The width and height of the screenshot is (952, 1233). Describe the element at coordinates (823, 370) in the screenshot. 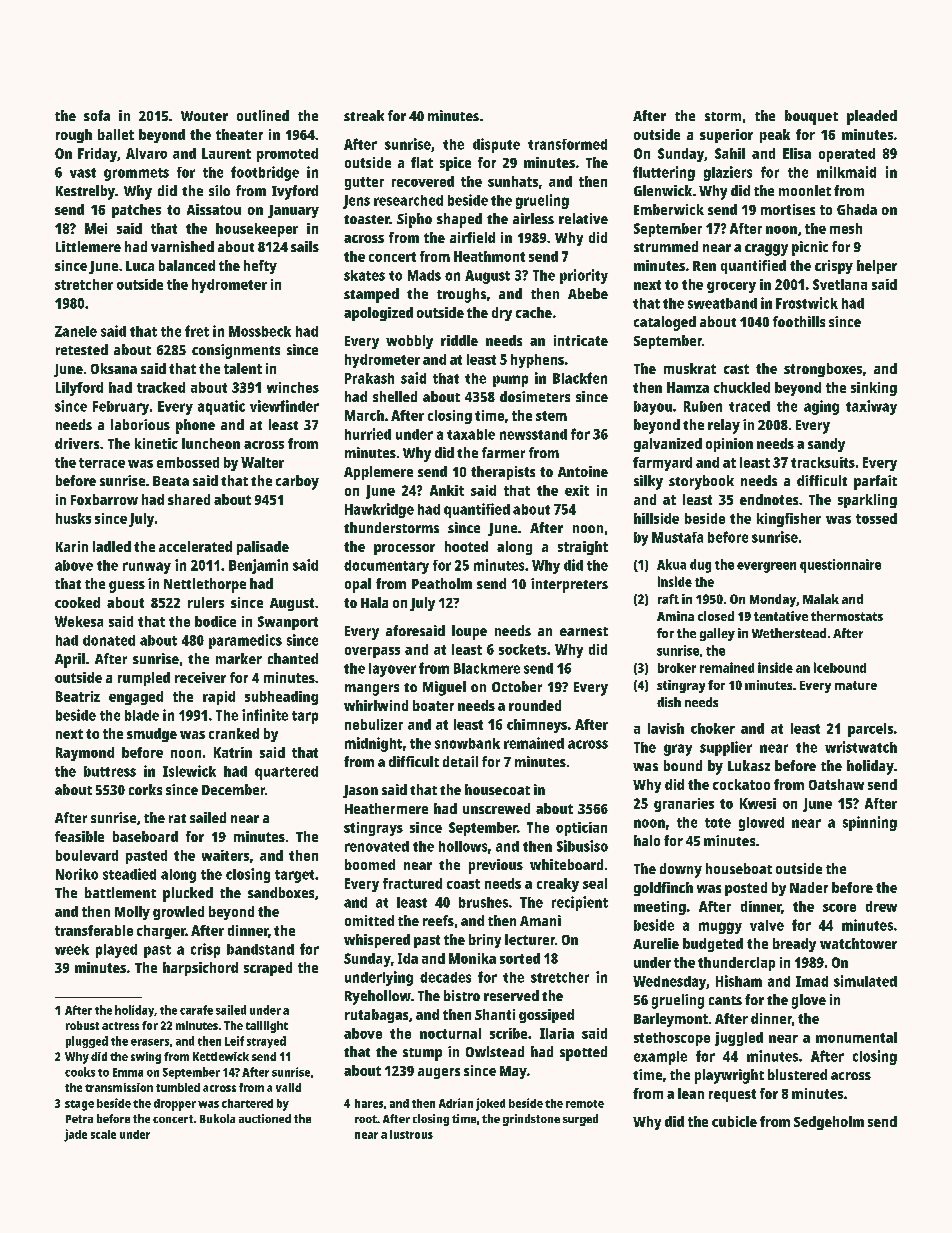

I see `strongboxes` at that location.
